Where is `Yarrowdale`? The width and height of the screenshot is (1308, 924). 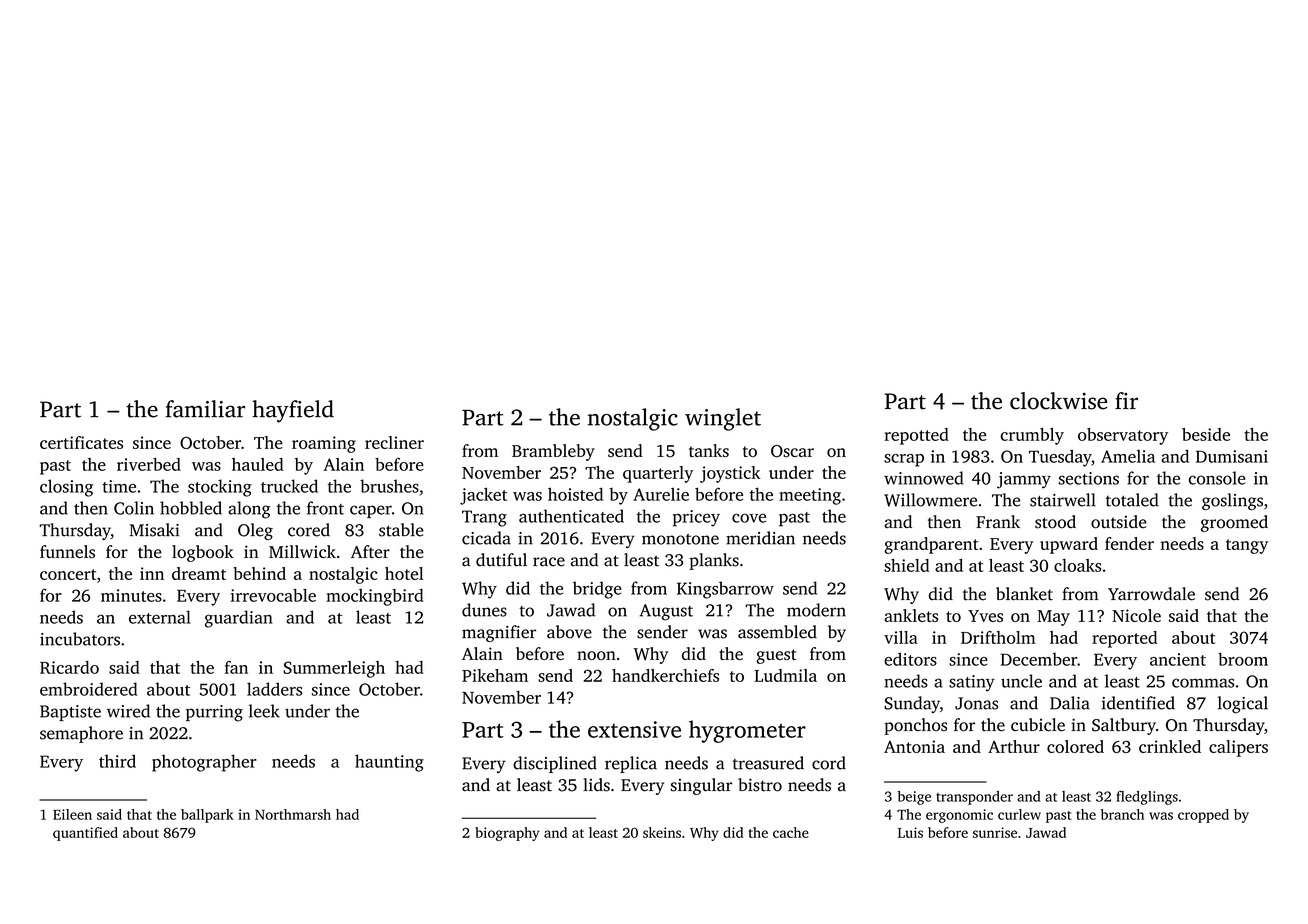
Yarrowdale is located at coordinates (1151, 594).
